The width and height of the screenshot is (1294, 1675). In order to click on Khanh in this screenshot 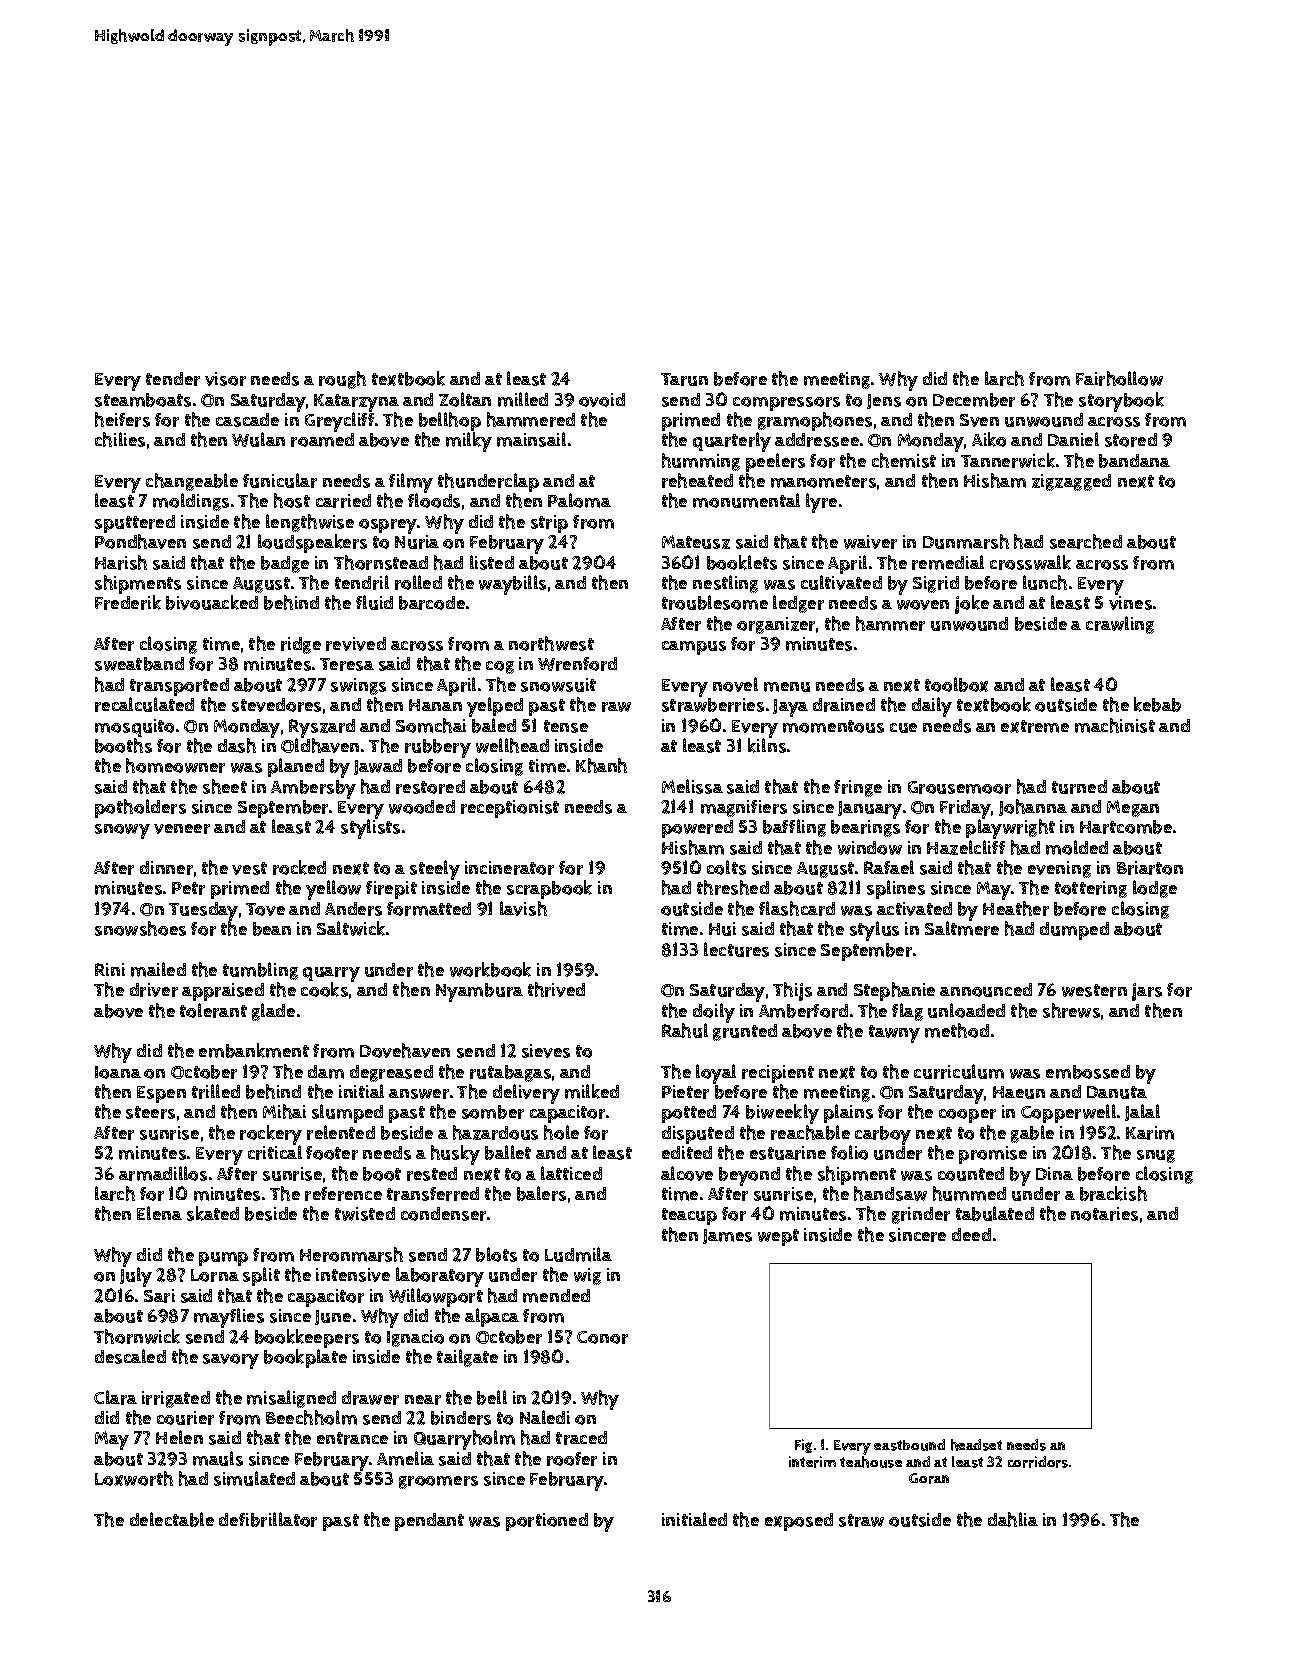, I will do `click(601, 765)`.
